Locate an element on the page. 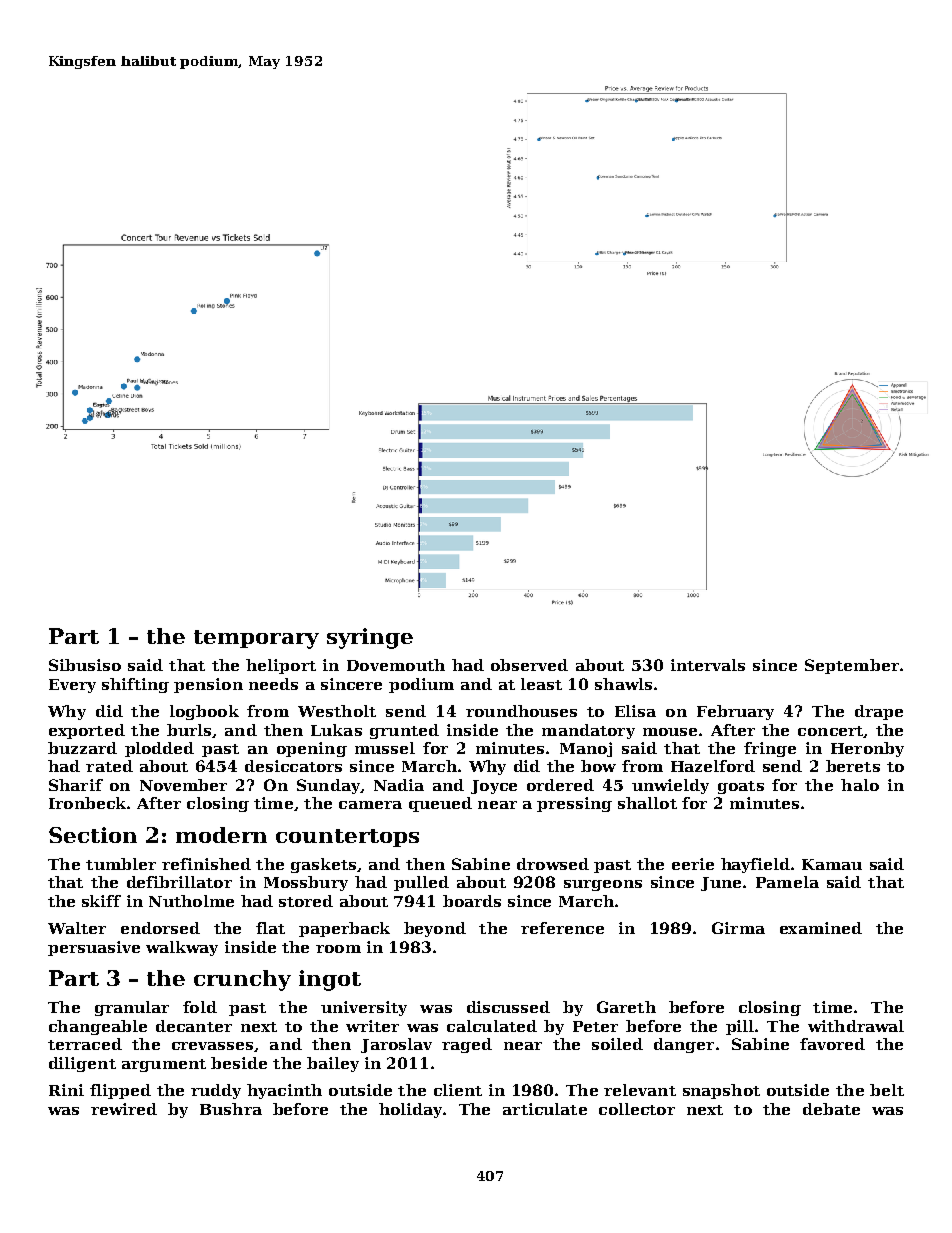 This image has height=1233, width=952. Sharif is located at coordinates (76, 785).
